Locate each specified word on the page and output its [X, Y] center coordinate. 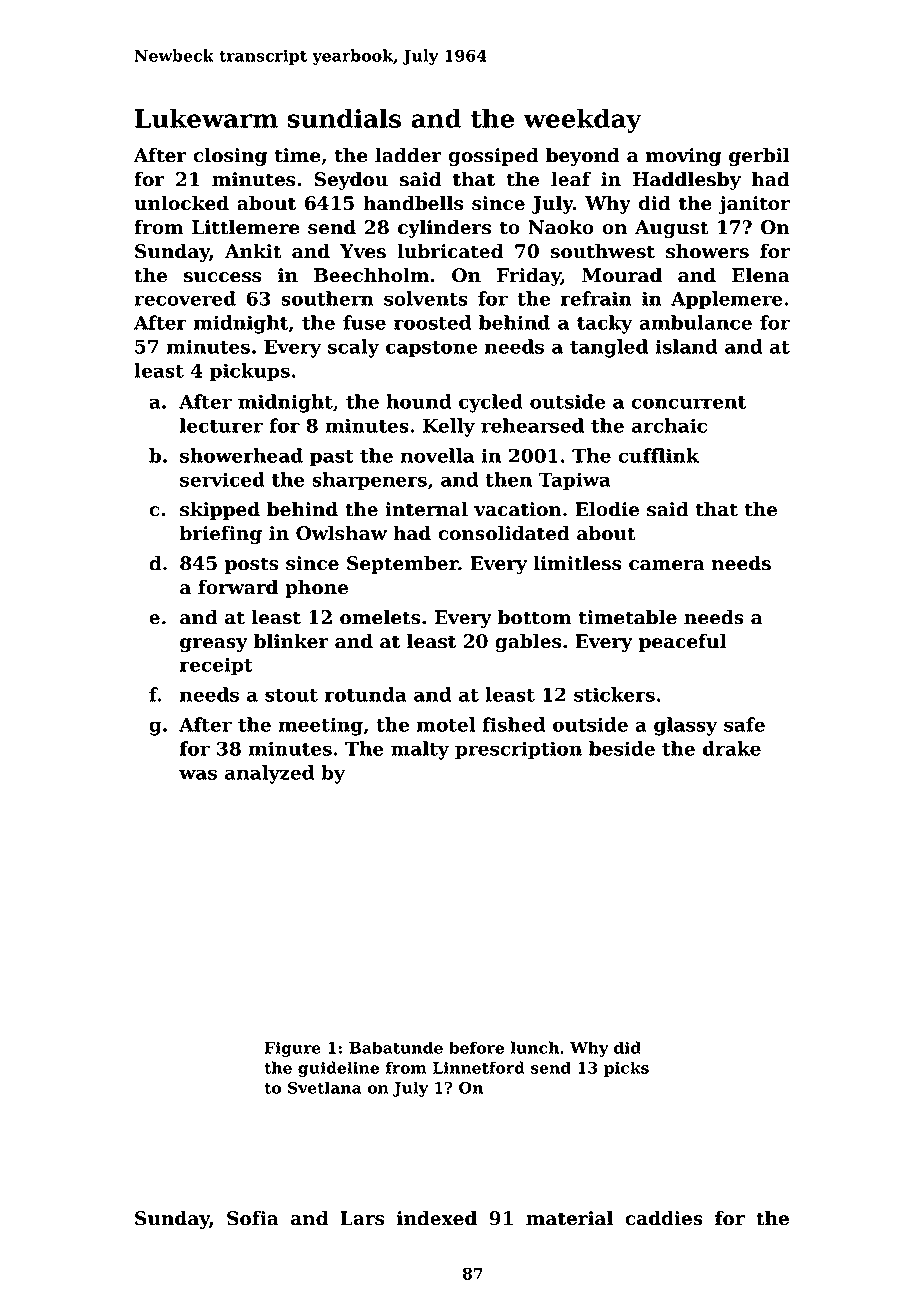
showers [707, 251]
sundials [344, 118]
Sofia [253, 1218]
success [223, 277]
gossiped [493, 156]
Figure [293, 1049]
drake [732, 748]
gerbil [759, 156]
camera [667, 565]
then [508, 479]
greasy [214, 645]
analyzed [269, 774]
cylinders [444, 228]
